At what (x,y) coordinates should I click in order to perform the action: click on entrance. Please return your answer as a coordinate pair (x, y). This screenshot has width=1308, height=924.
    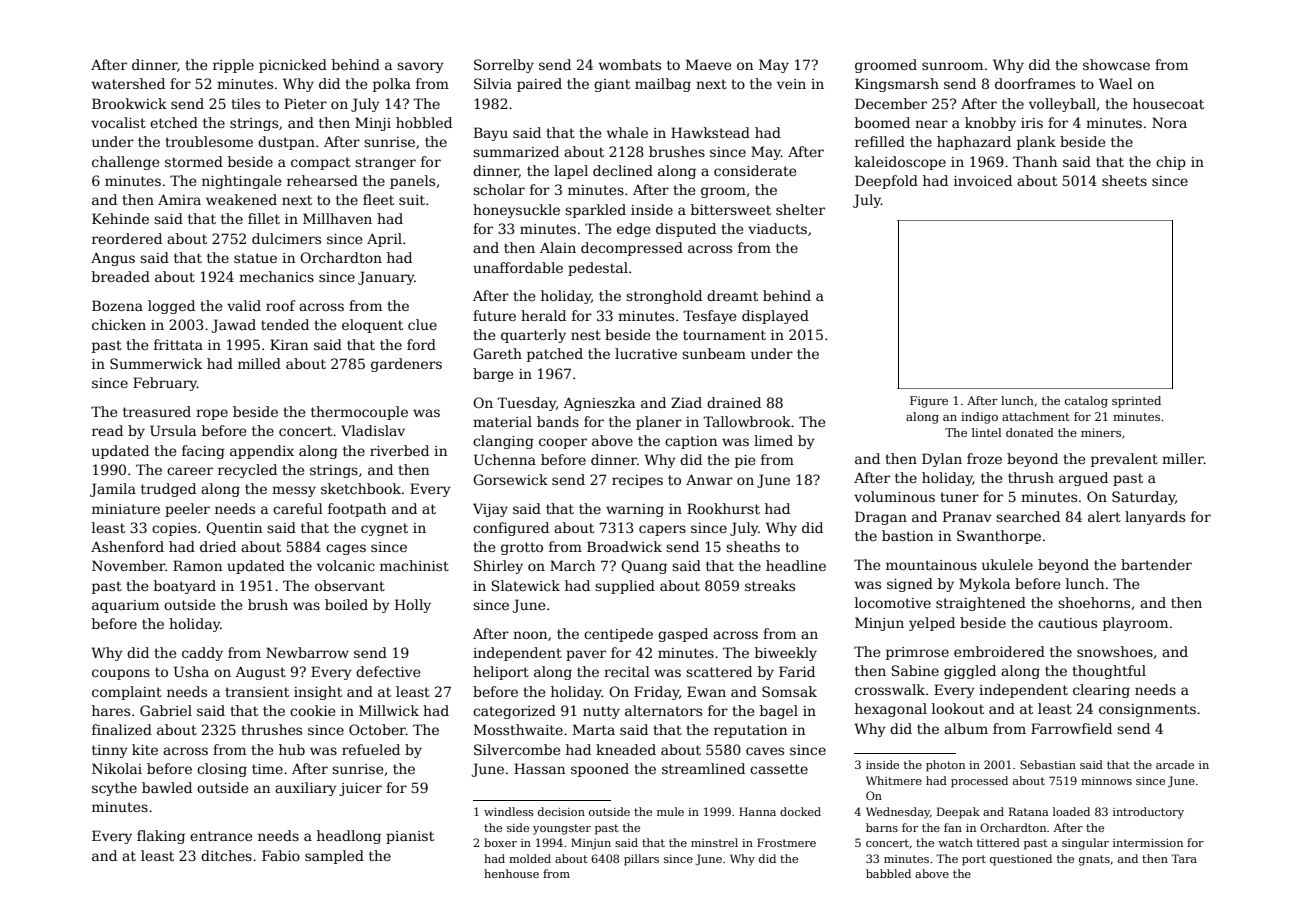
    Looking at the image, I should click on (221, 836).
